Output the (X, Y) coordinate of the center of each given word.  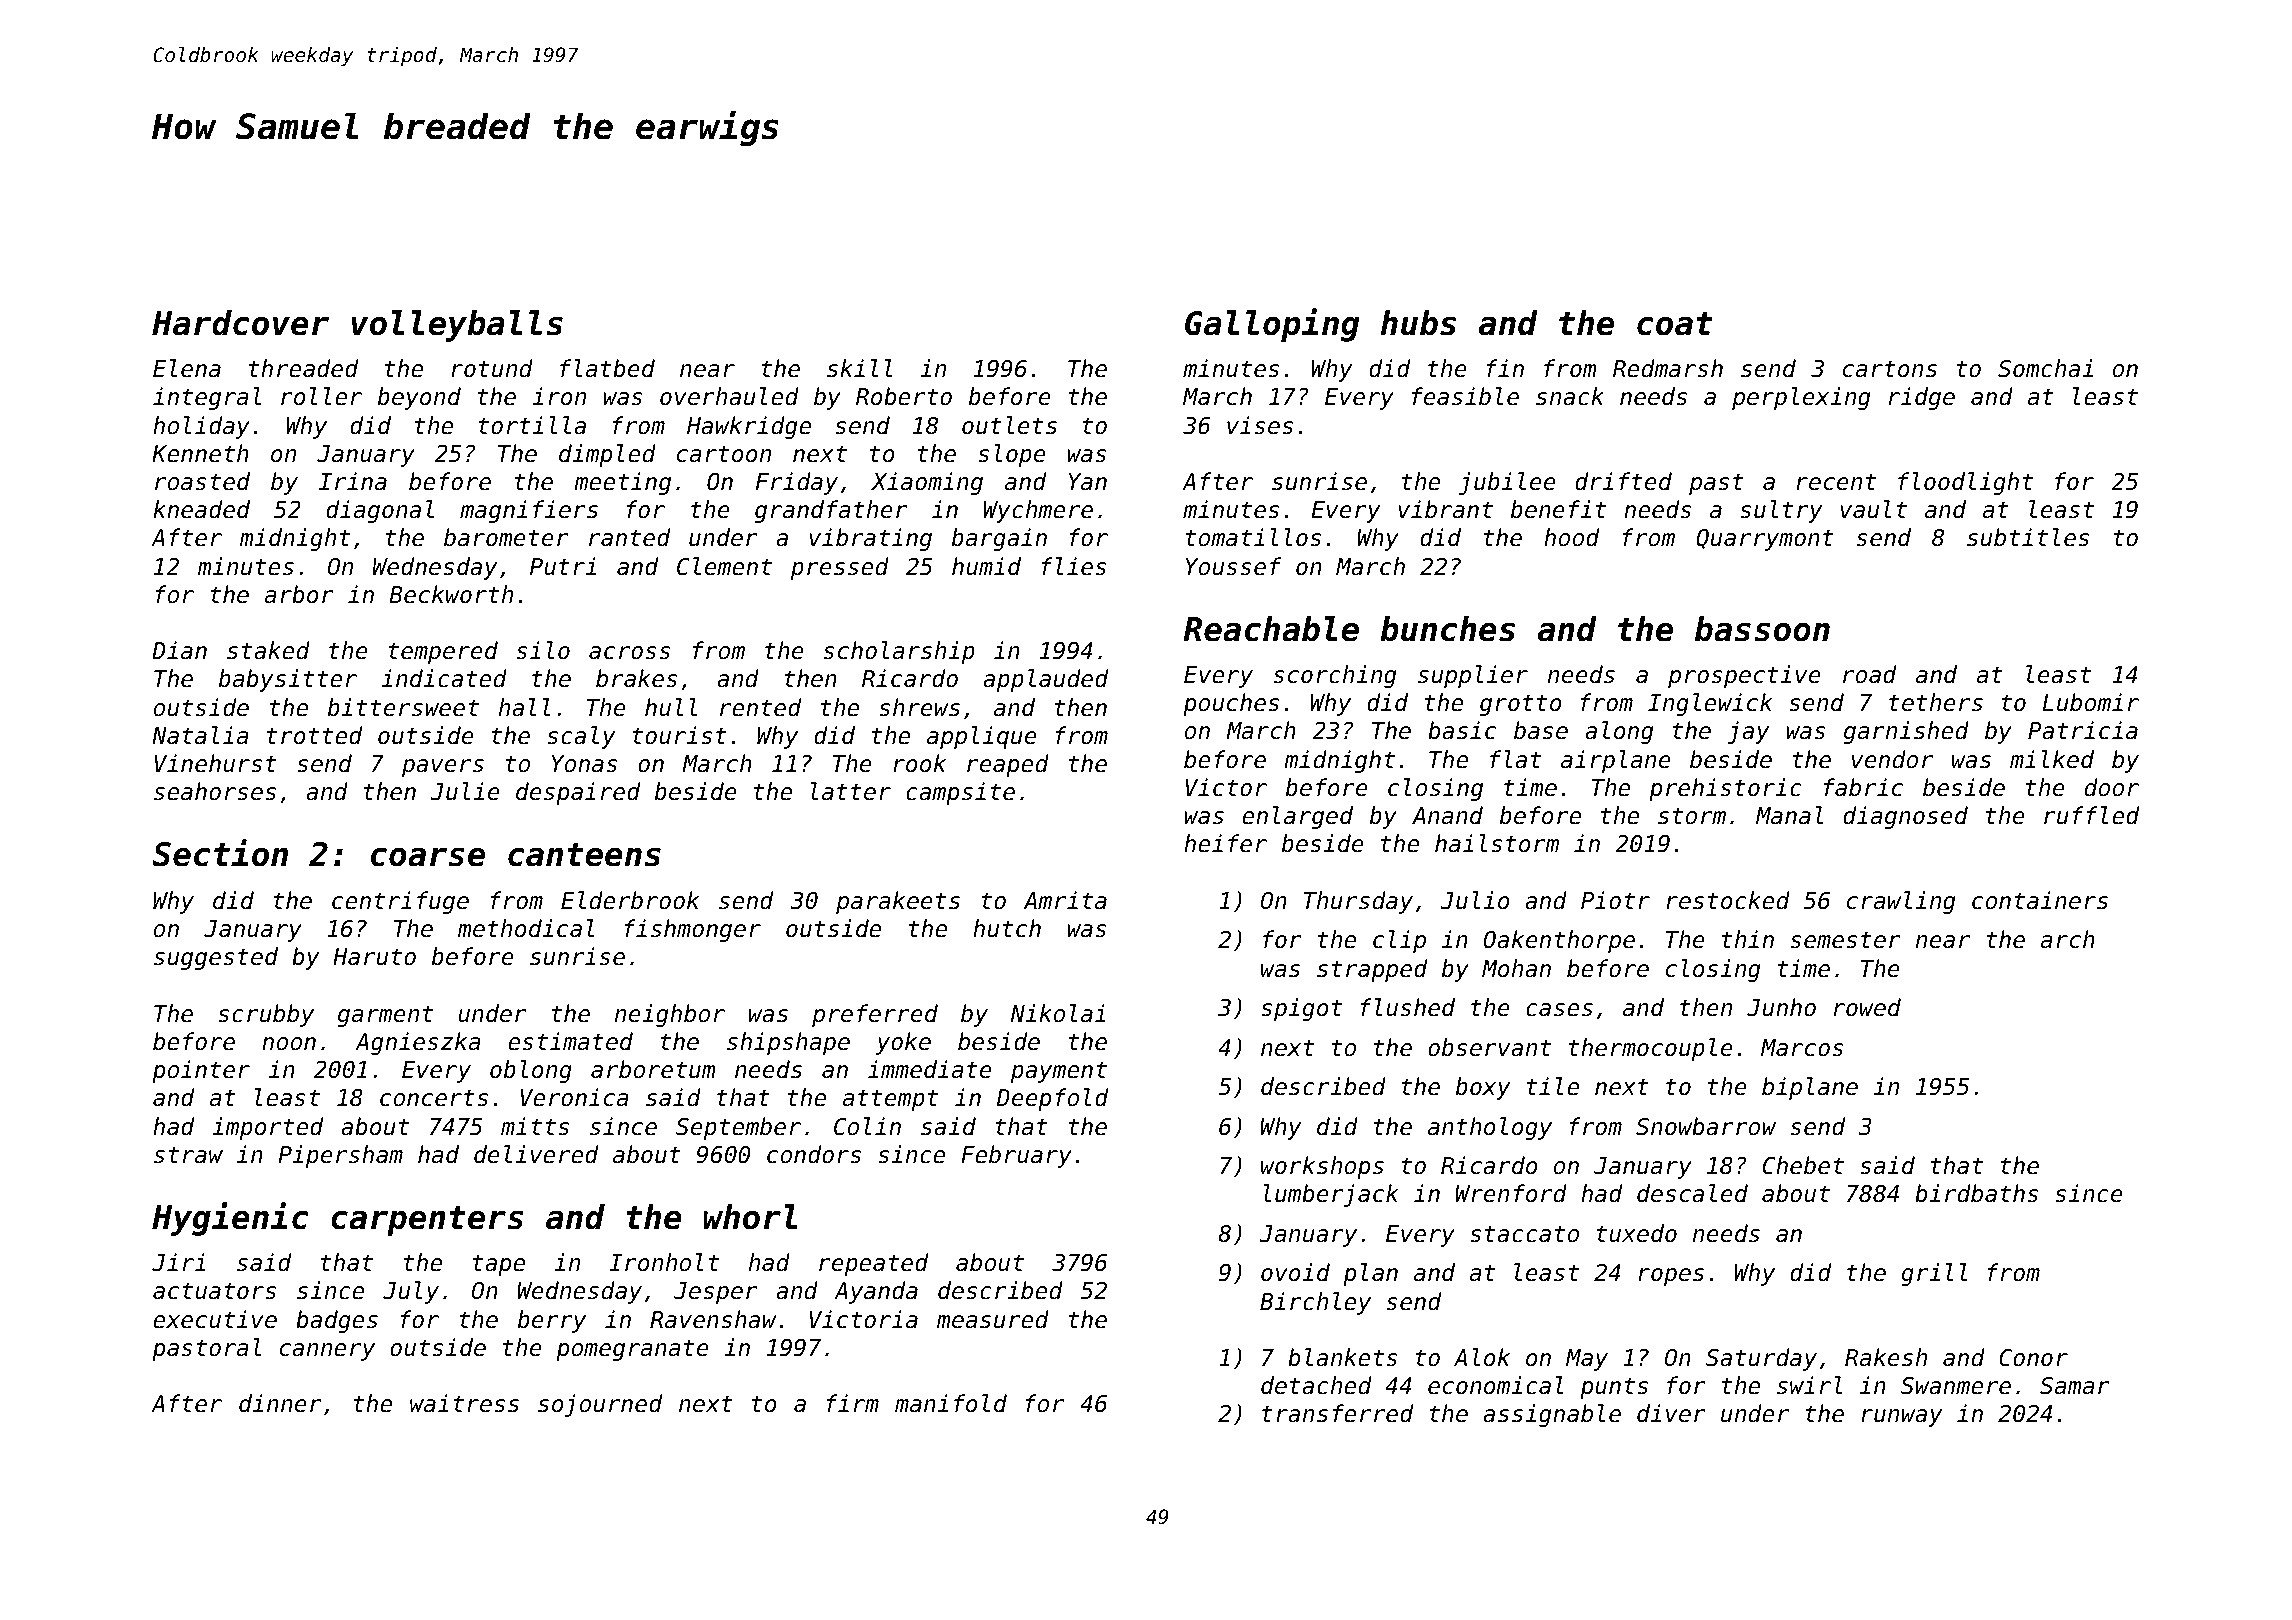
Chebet (1803, 1165)
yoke (903, 1043)
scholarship (899, 652)
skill (860, 368)
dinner (280, 1403)
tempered (443, 652)
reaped (1008, 765)
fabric (1863, 787)
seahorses (215, 791)
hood (1571, 537)
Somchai (2045, 368)
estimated (570, 1041)
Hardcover (240, 323)
